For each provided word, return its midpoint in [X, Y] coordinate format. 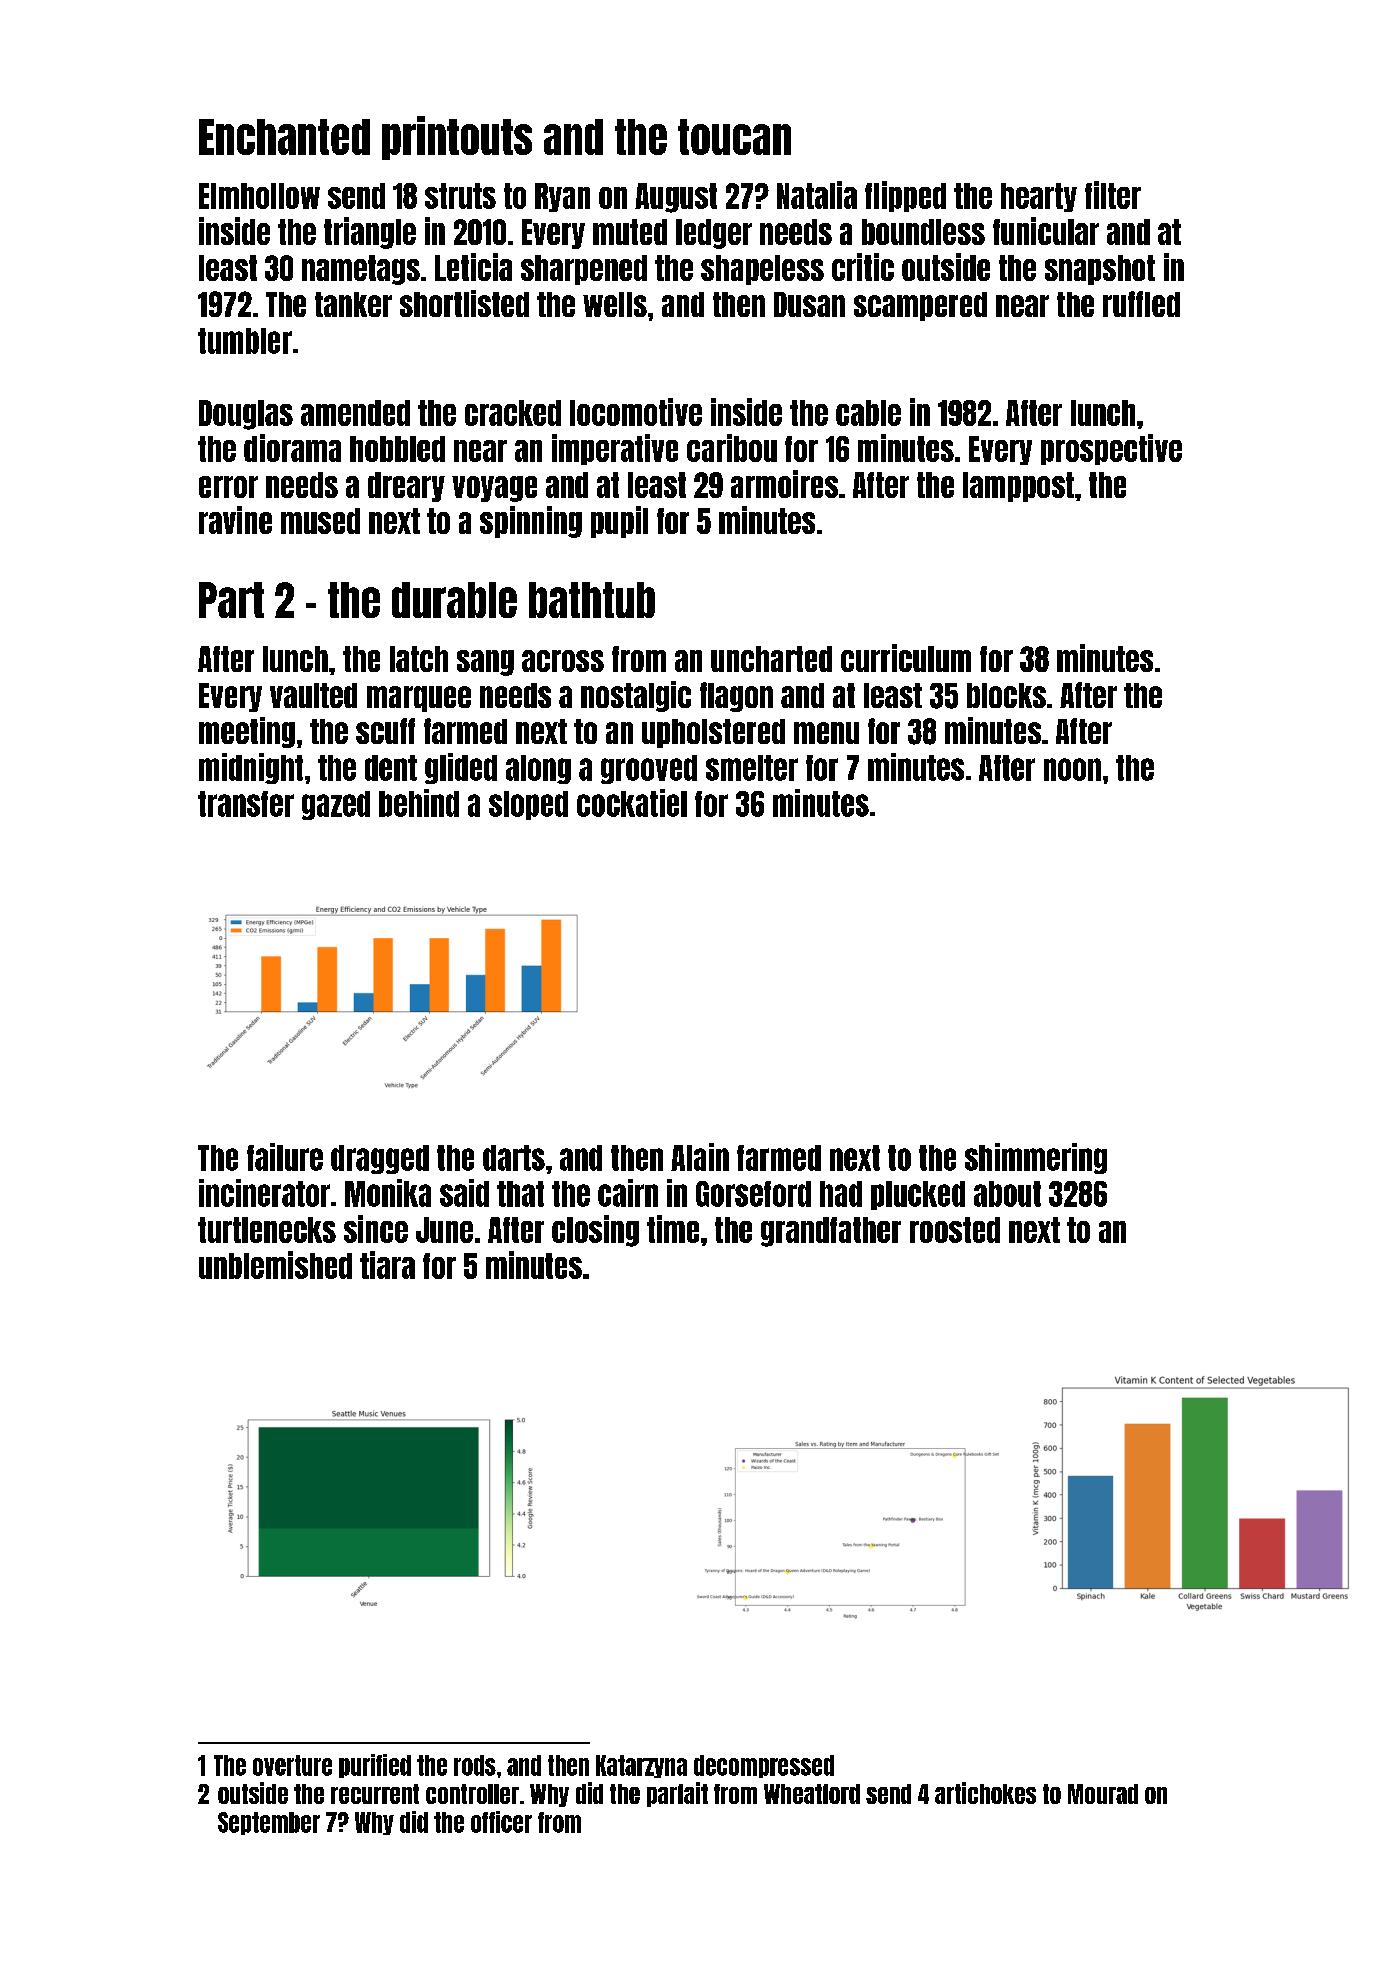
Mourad [1103, 1794]
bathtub [592, 600]
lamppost [1018, 487]
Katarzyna [641, 1766]
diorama [292, 448]
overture [292, 1765]
